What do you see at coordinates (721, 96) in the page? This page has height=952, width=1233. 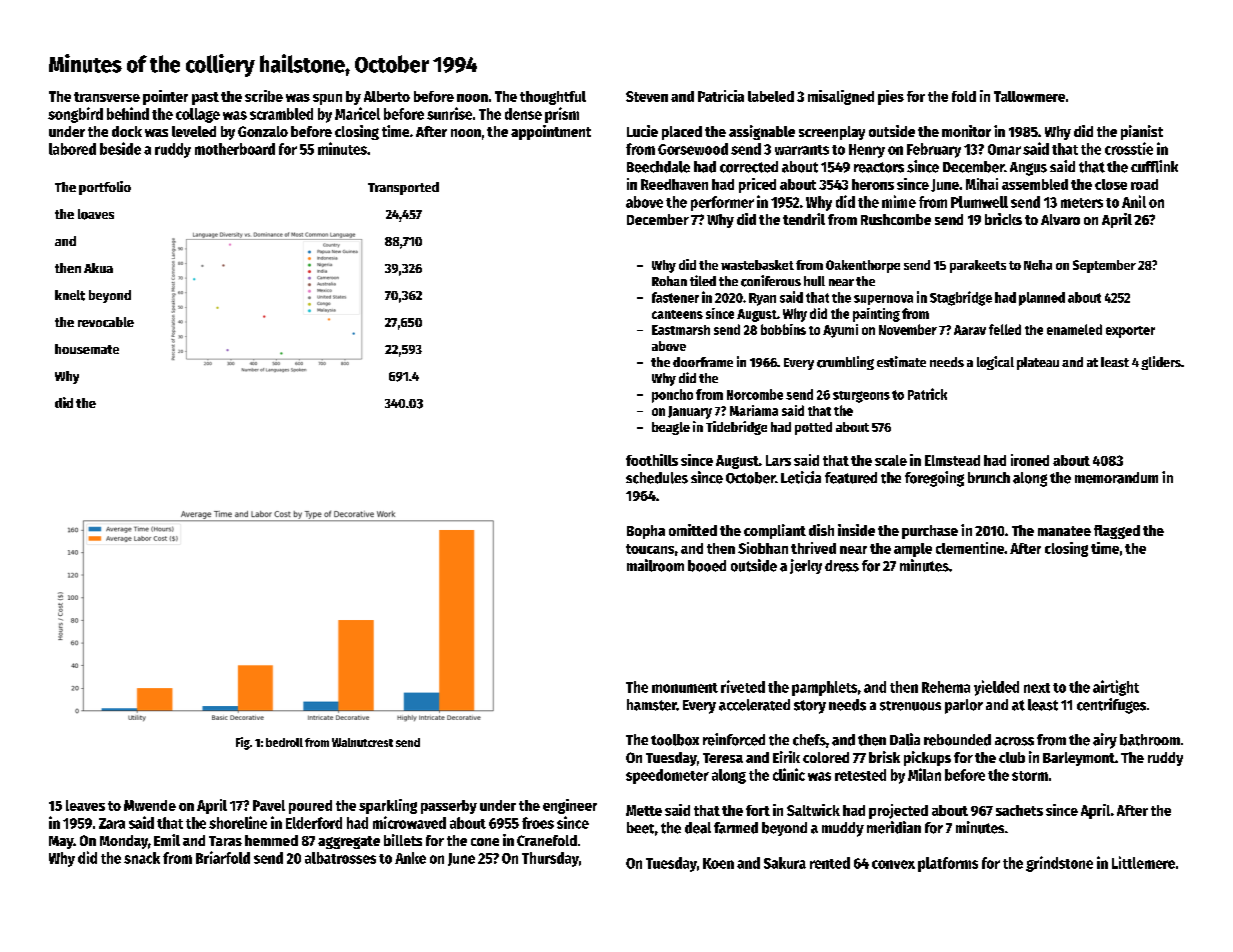 I see `Patricia` at bounding box center [721, 96].
